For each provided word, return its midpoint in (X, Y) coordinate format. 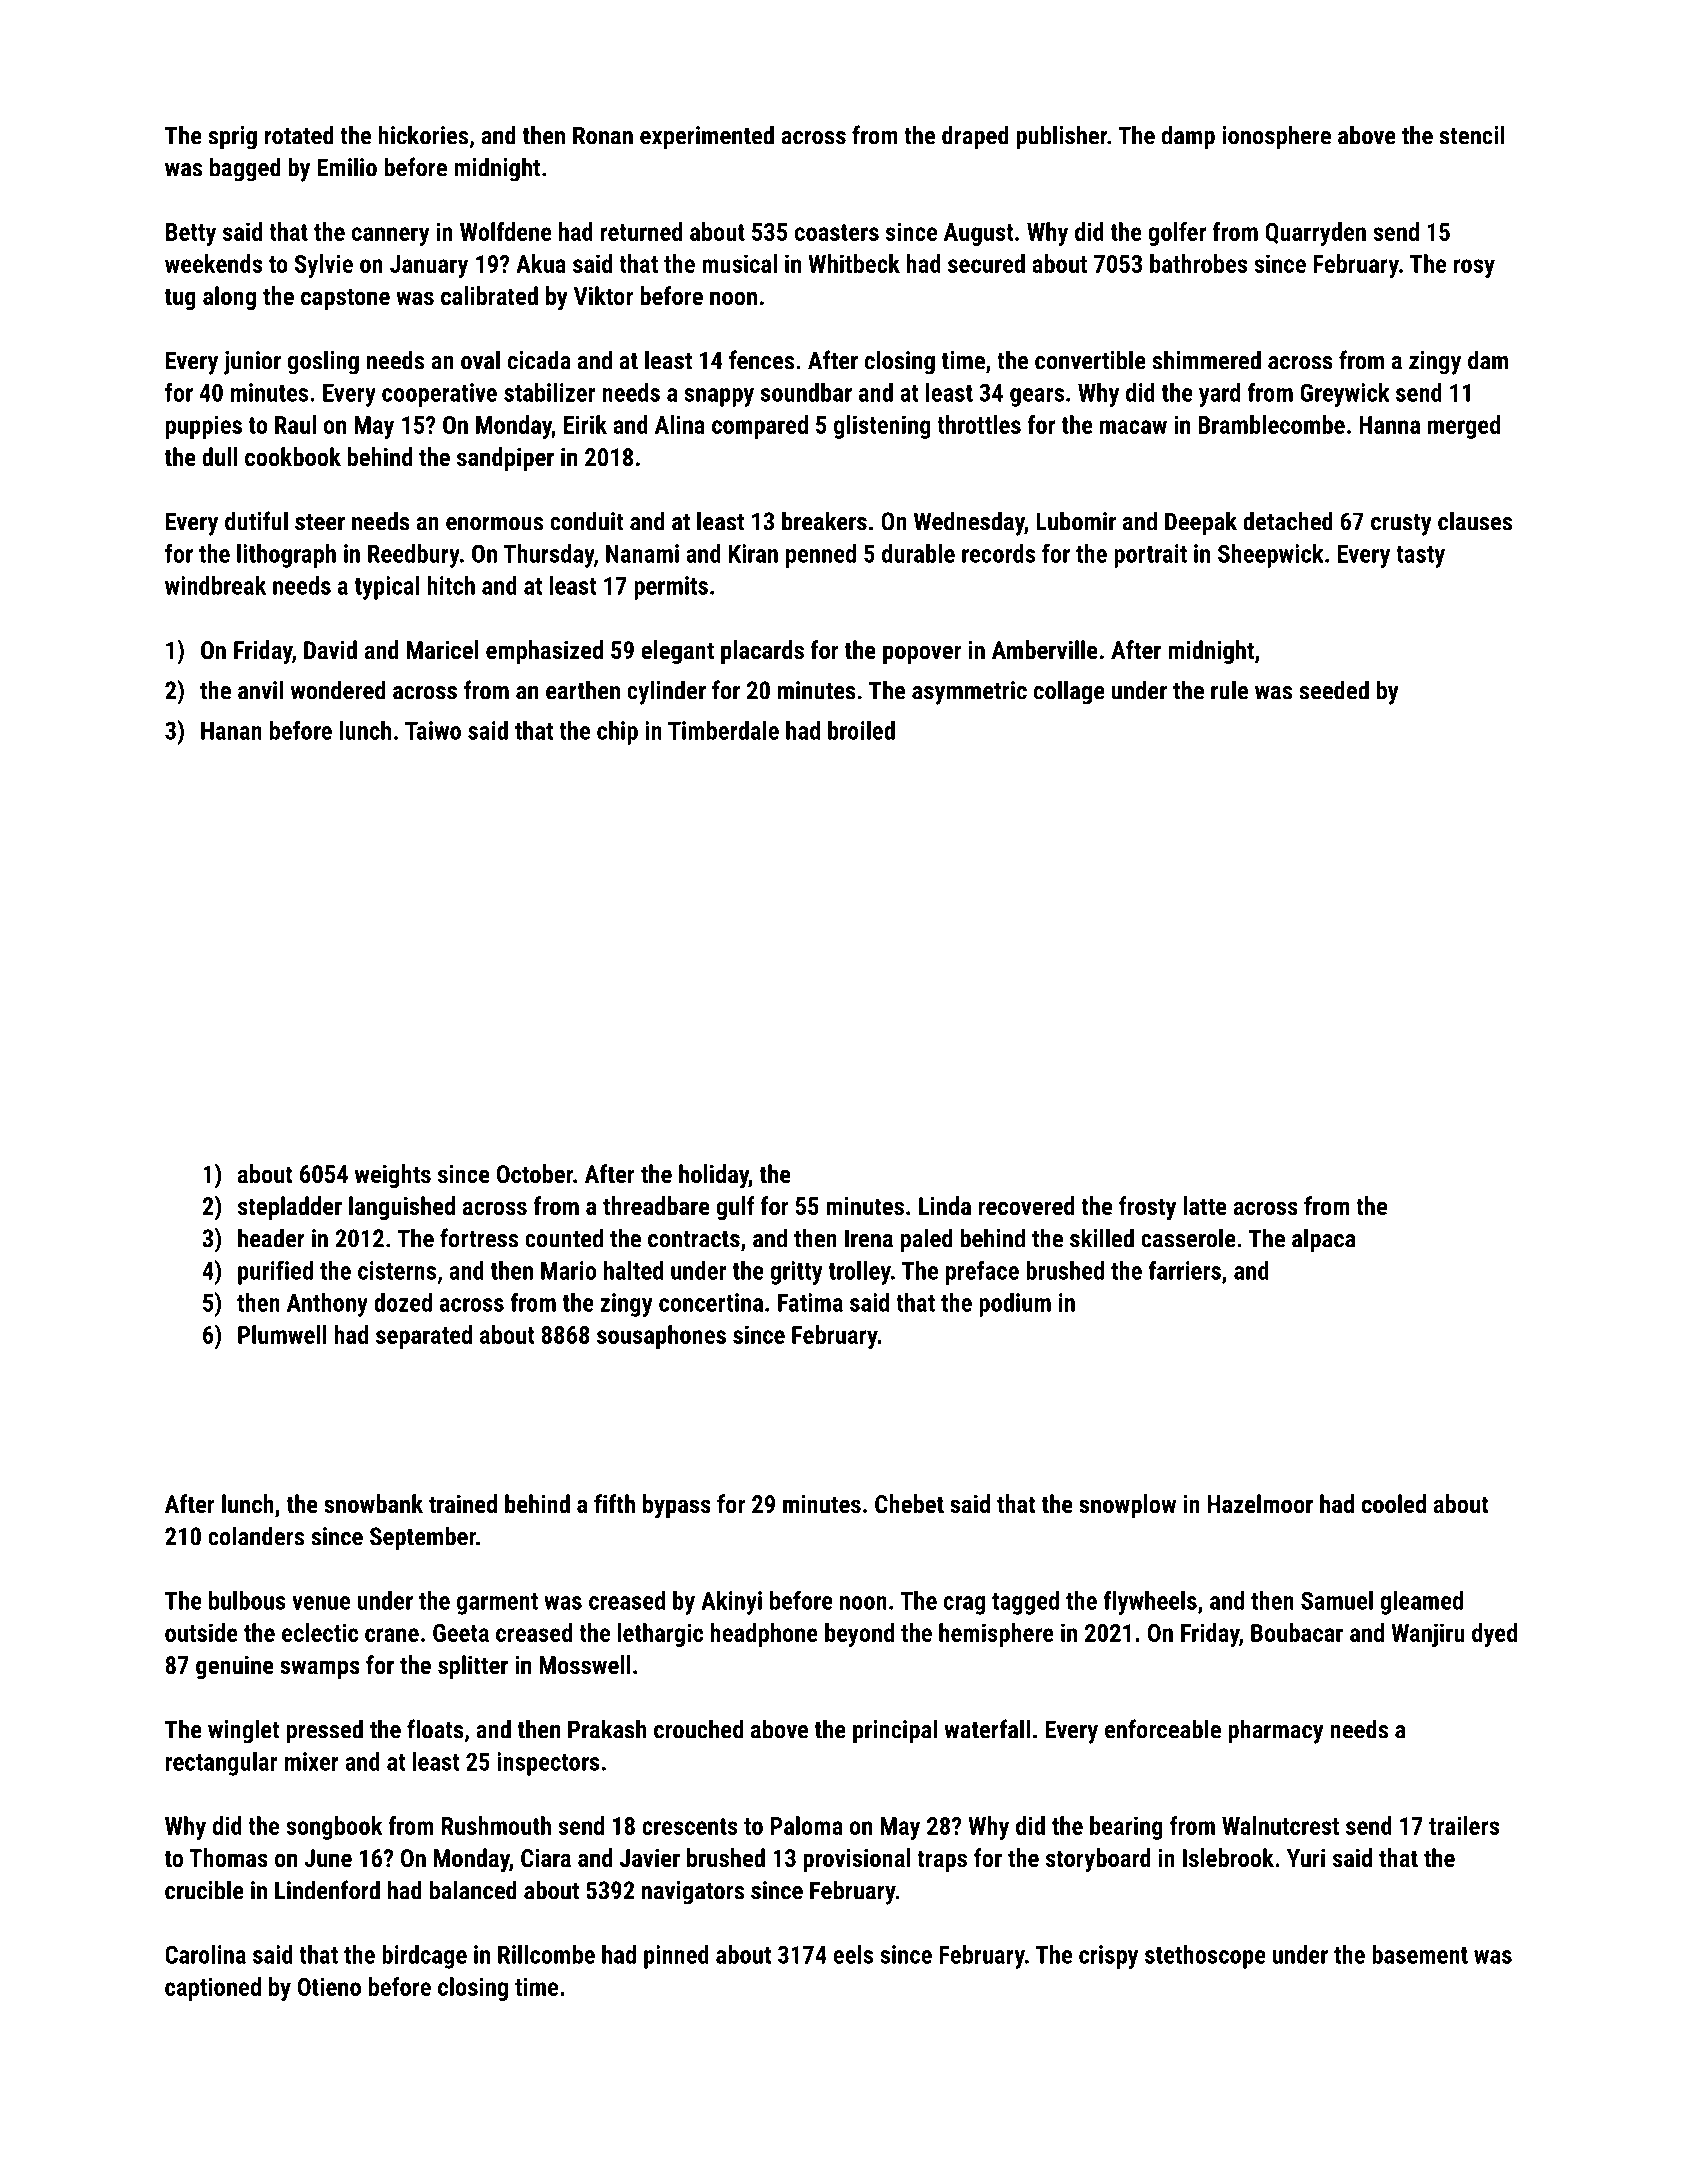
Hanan (231, 731)
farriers (1184, 1270)
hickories (423, 135)
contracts (694, 1239)
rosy (1474, 268)
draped (975, 137)
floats (435, 1729)
